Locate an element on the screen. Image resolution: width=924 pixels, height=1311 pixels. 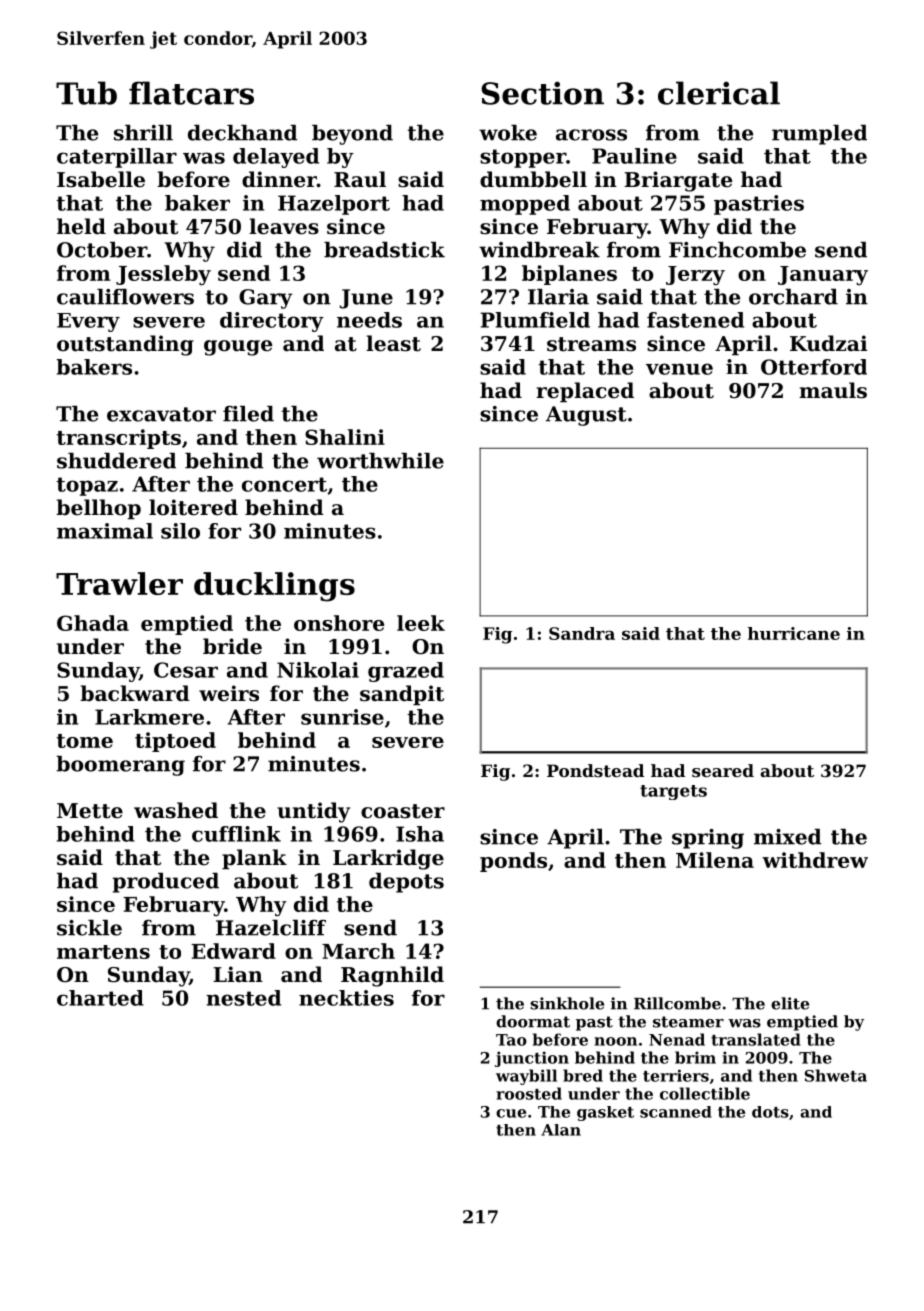
rumpled is located at coordinates (819, 135).
